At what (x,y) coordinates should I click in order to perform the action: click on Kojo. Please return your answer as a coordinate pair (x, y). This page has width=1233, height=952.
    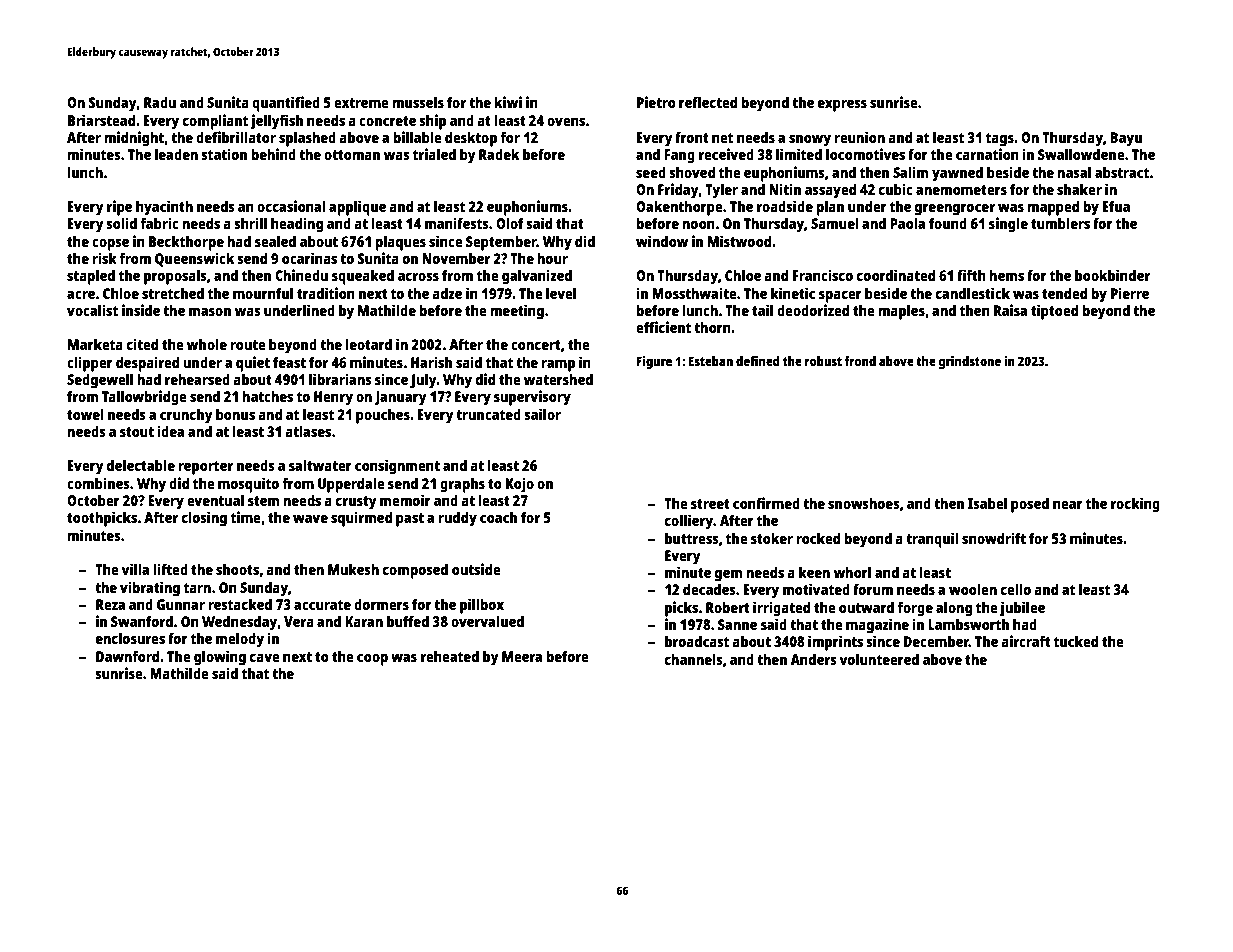
    Looking at the image, I should click on (520, 485).
